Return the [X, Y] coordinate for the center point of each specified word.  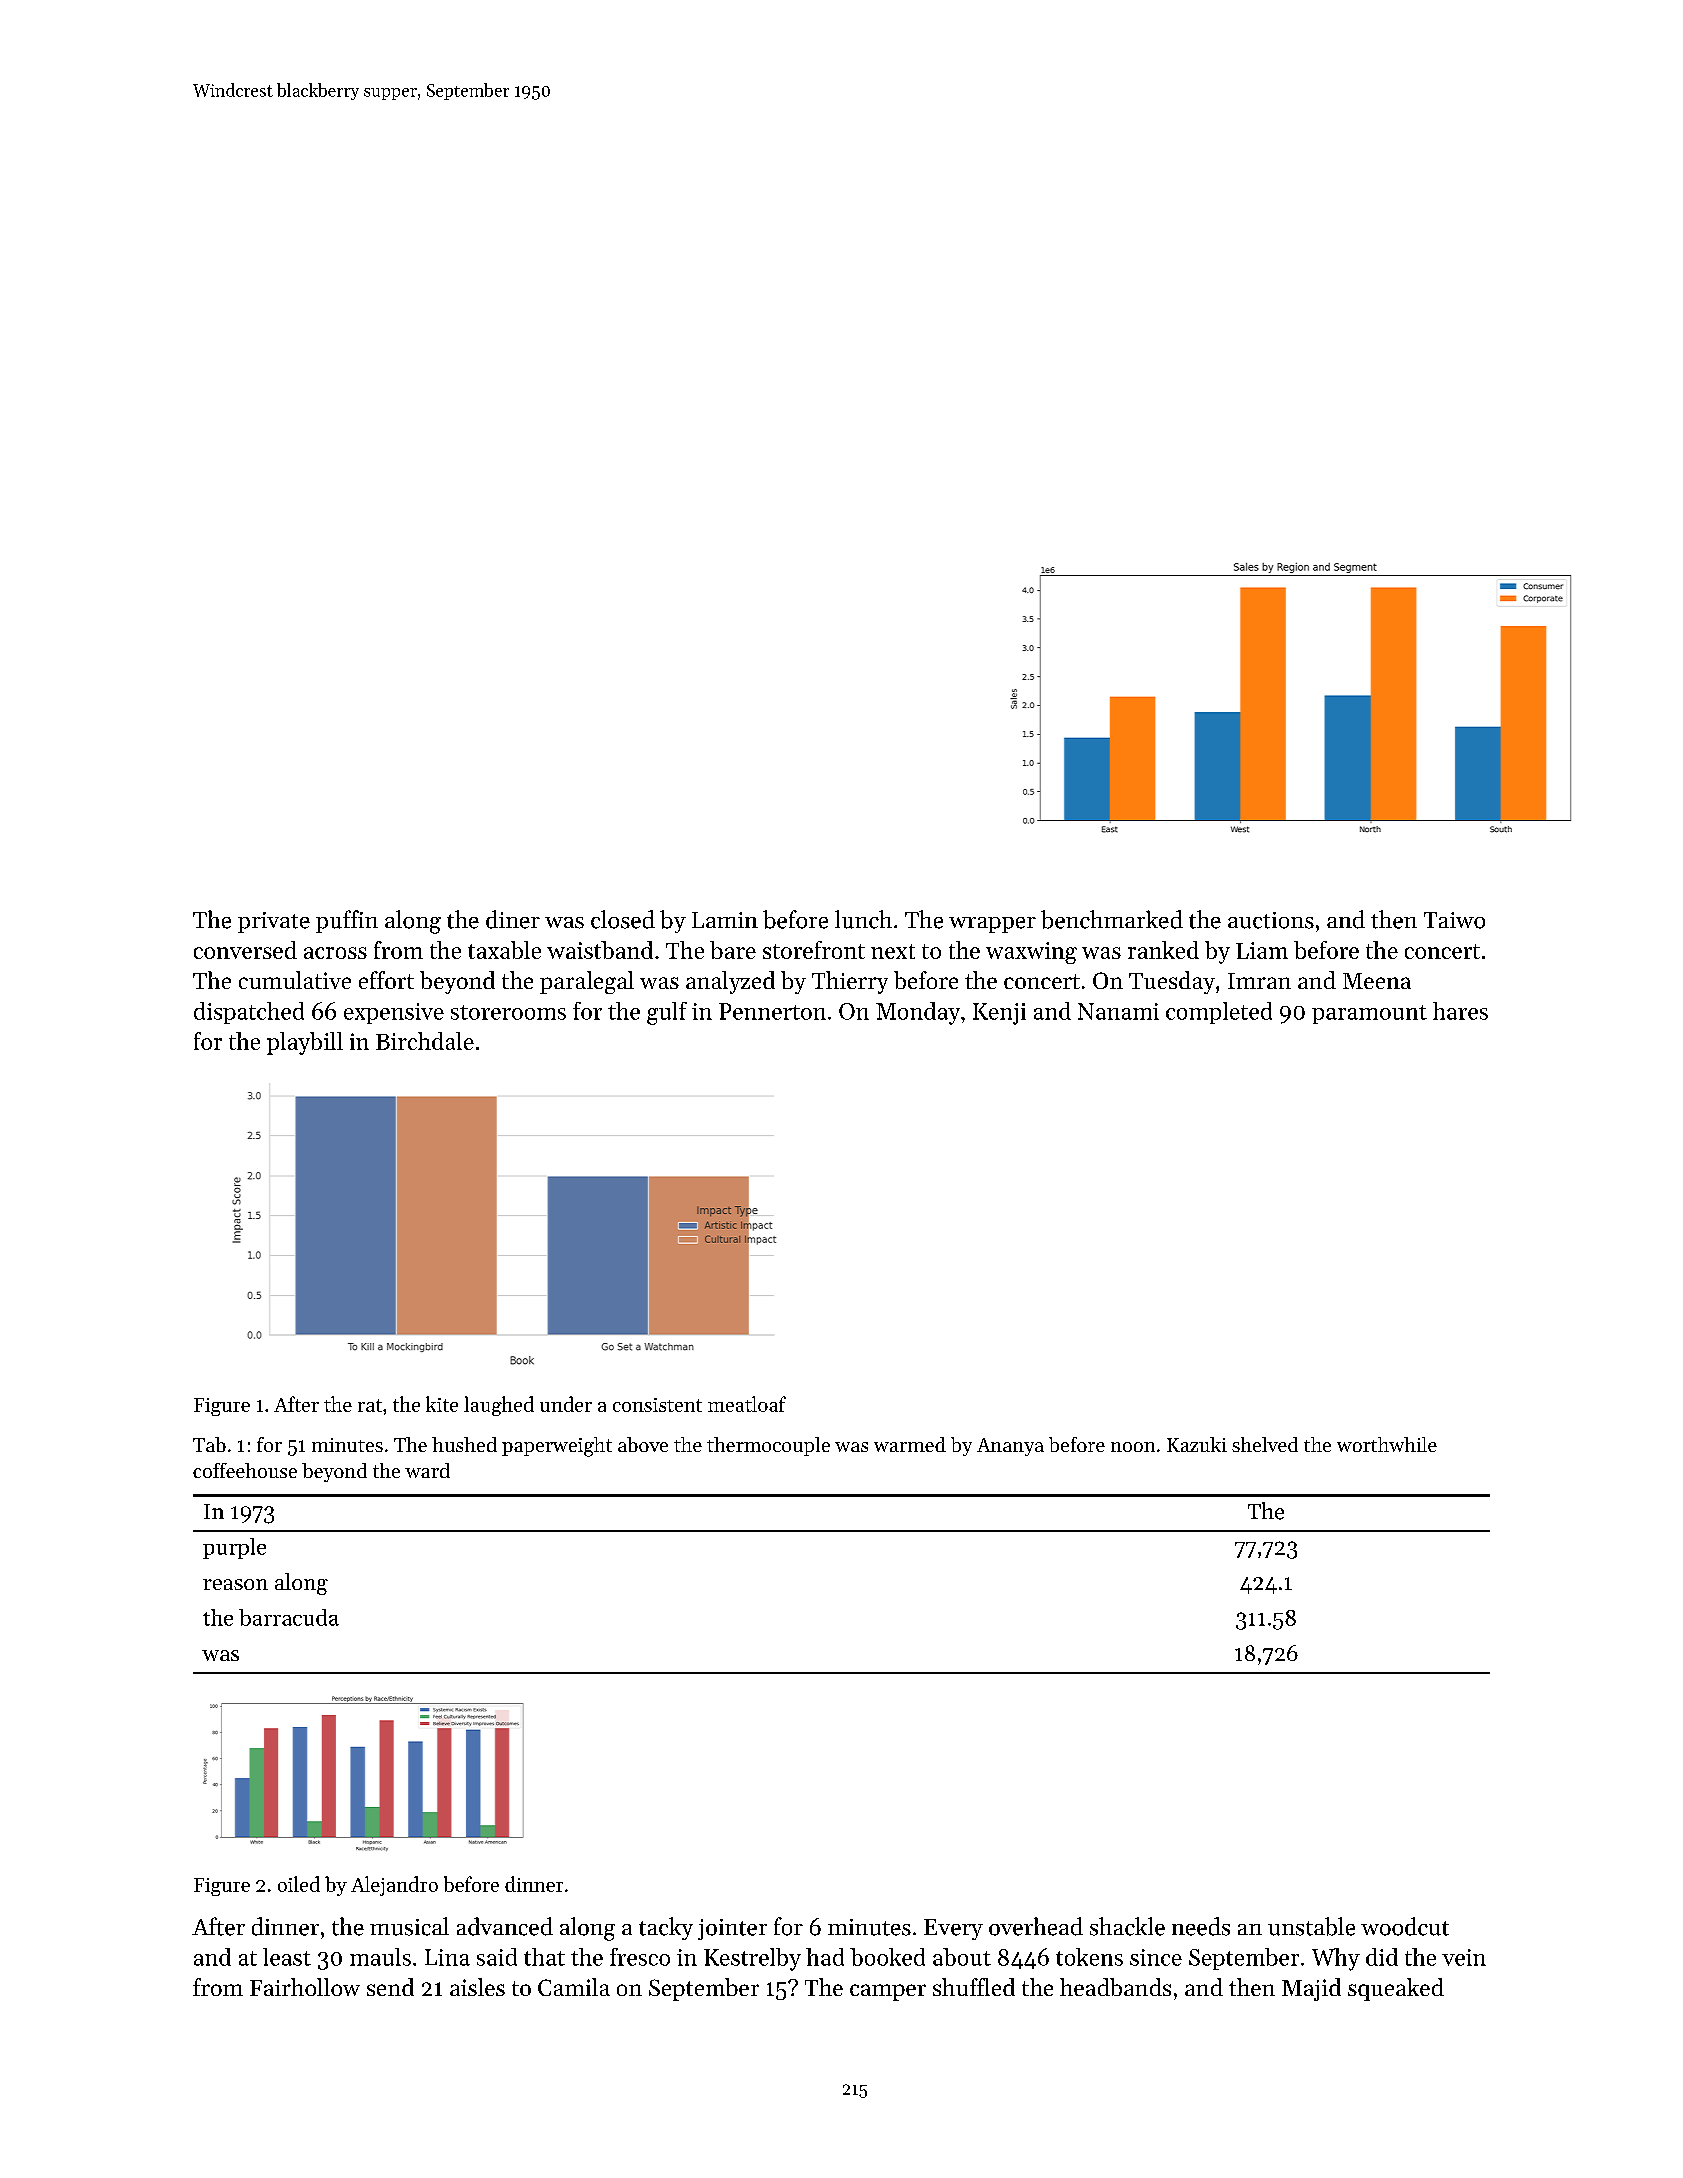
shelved [1265, 1444]
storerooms [508, 1012]
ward [427, 1470]
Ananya [1010, 1447]
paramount [1369, 1014]
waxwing [1031, 953]
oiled [299, 1884]
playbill [305, 1043]
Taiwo [1454, 920]
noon [1133, 1447]
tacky [666, 1928]
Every [953, 1929]
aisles [477, 1987]
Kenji [999, 1014]
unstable [1311, 1926]
